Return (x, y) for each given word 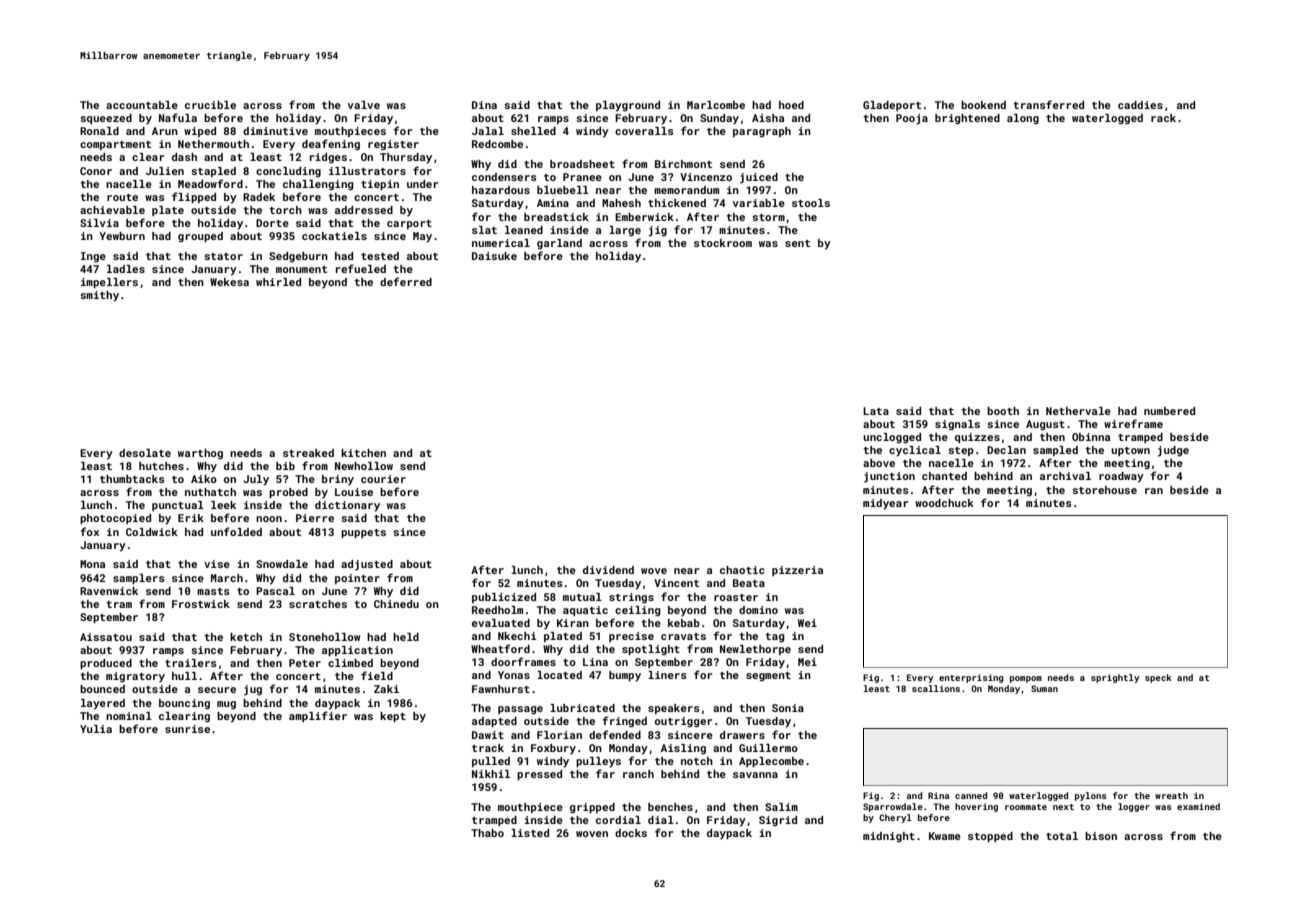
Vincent (676, 583)
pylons (1091, 796)
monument (301, 269)
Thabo (487, 833)
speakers (674, 709)
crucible (210, 105)
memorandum (686, 190)
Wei (807, 623)
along (1023, 119)
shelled (533, 131)
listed (530, 833)
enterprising (971, 678)
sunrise (187, 729)
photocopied (115, 519)
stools (811, 203)
